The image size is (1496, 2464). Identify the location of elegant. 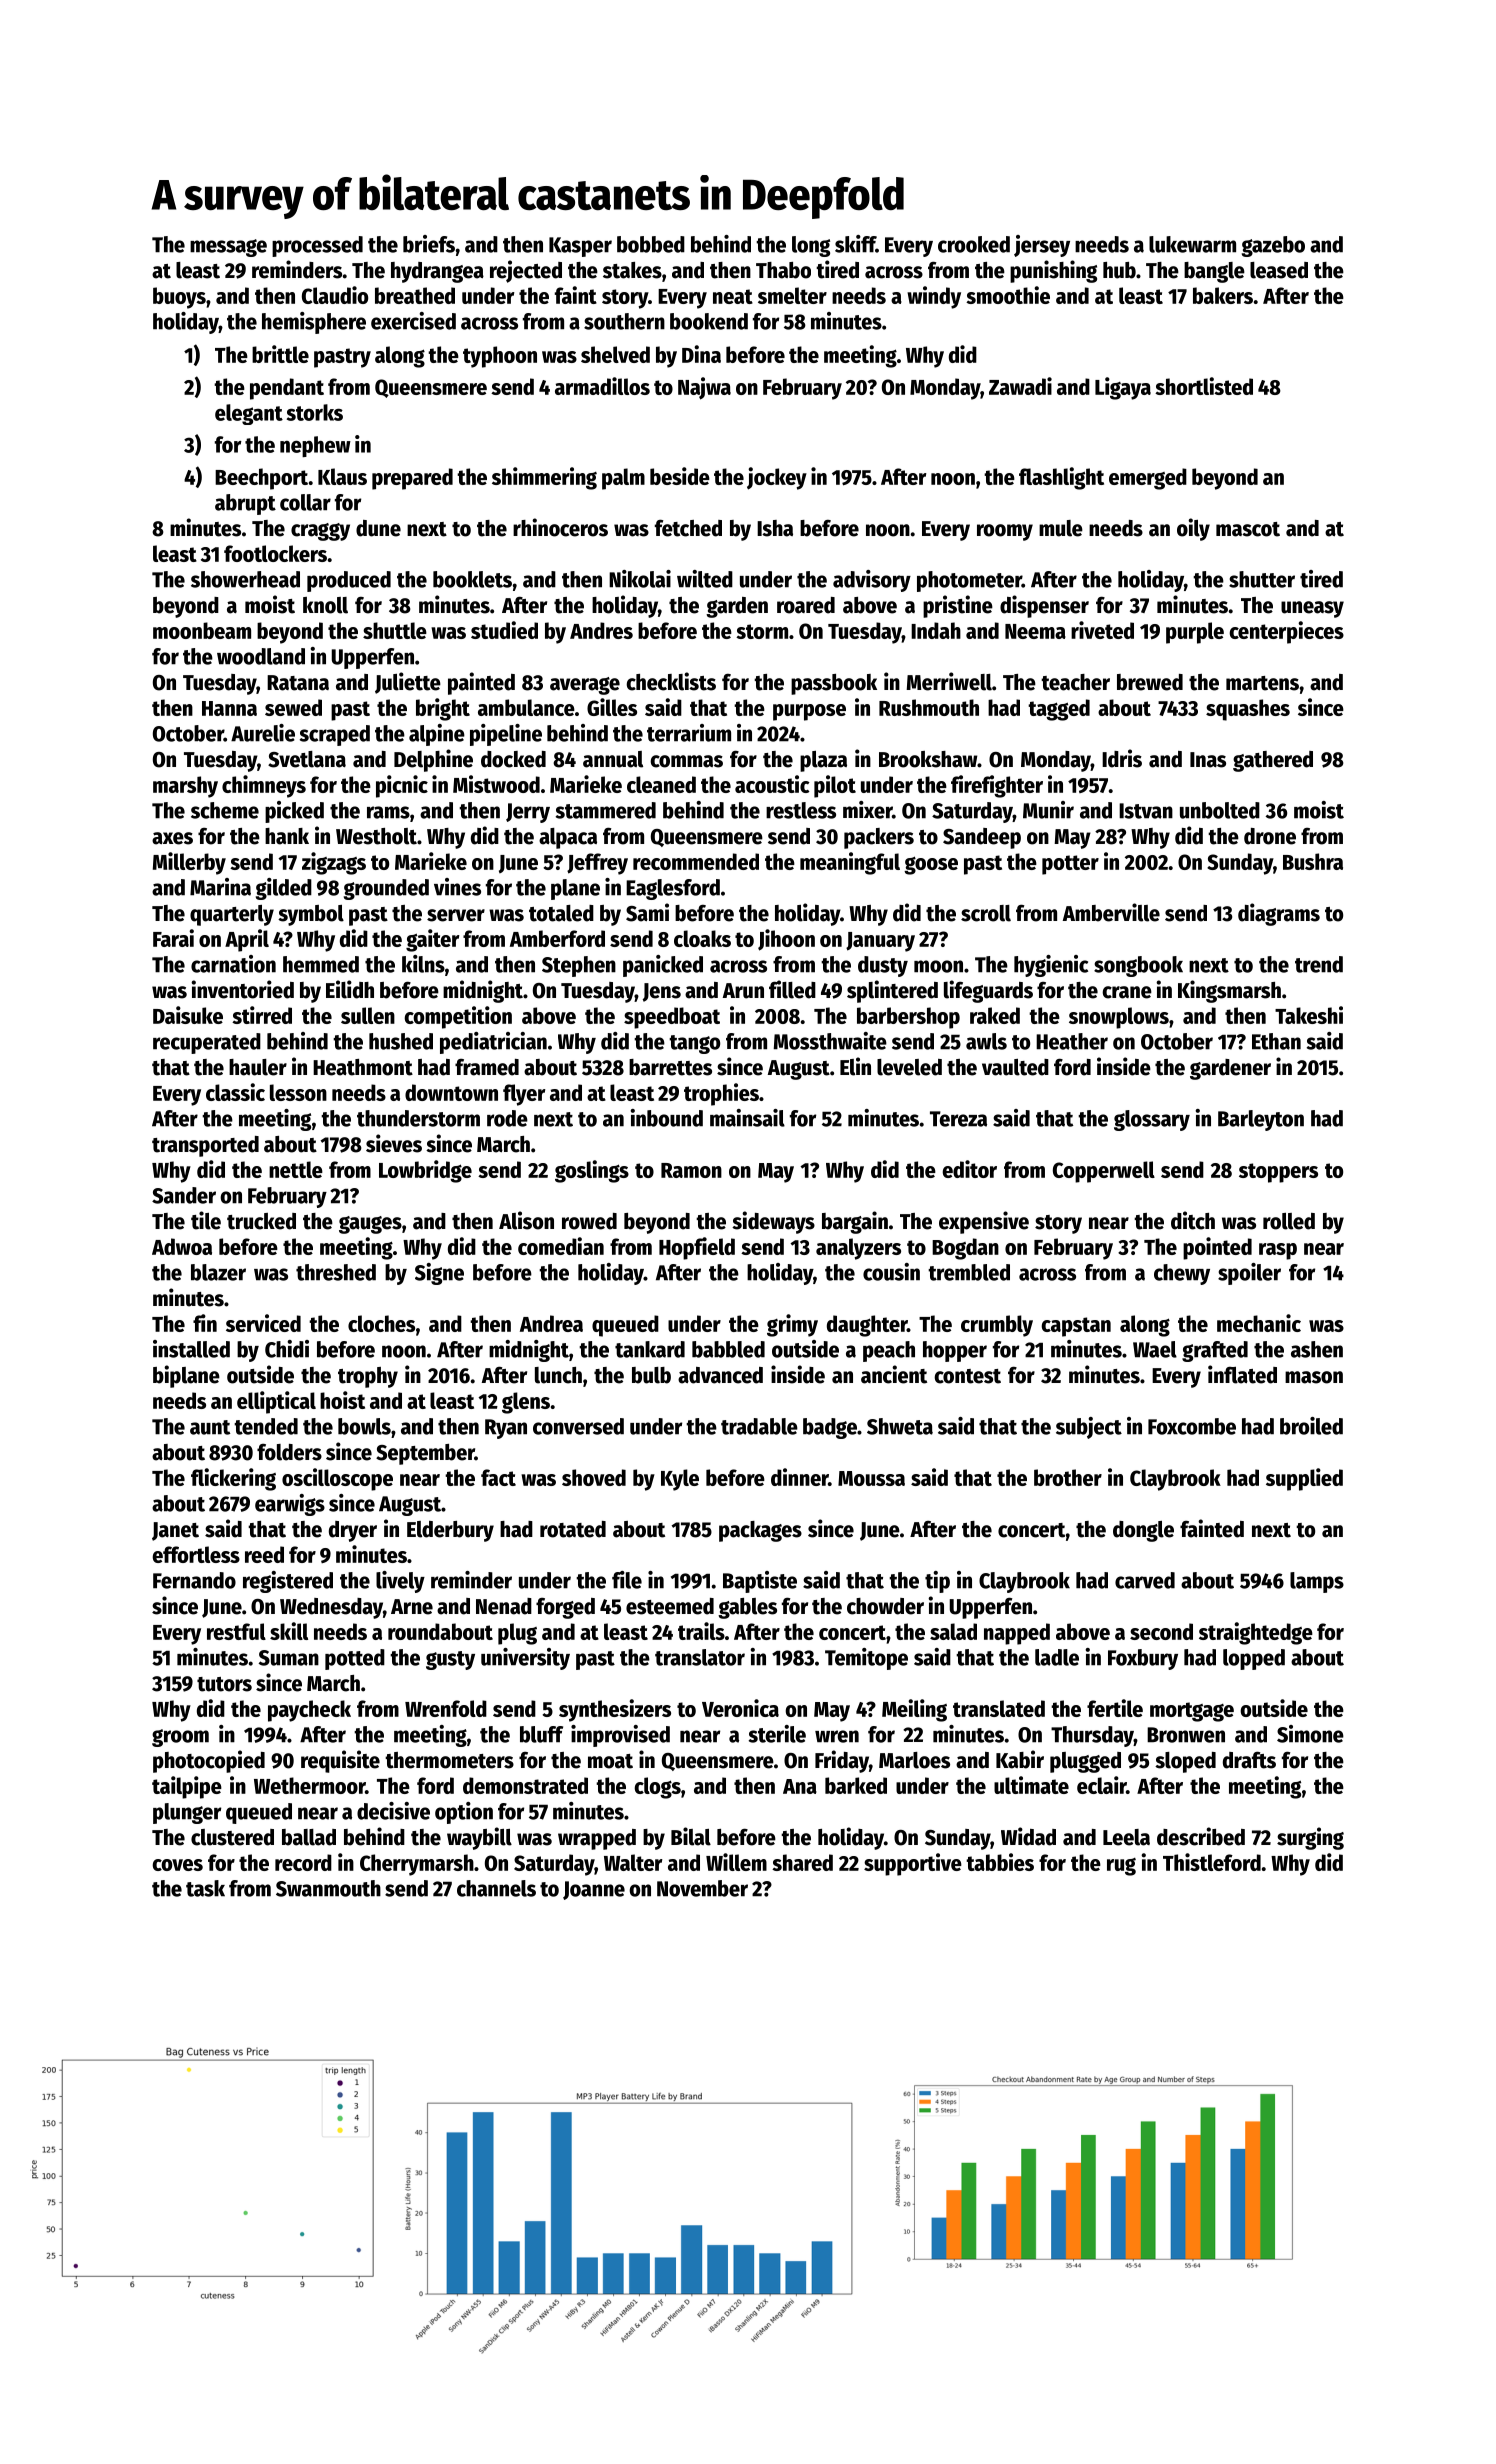
(249, 414).
